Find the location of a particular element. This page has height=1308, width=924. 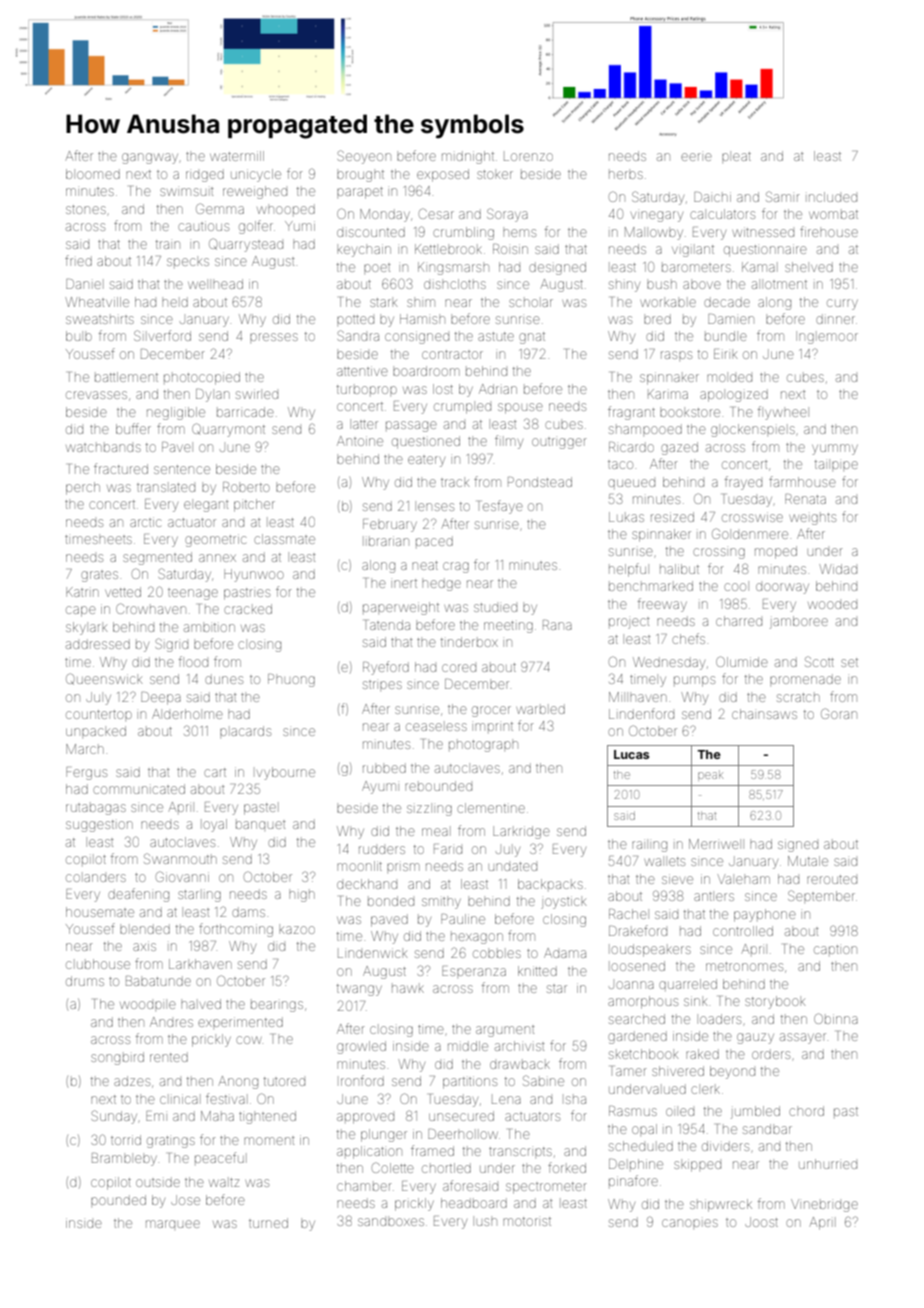

motorist is located at coordinates (527, 1221).
